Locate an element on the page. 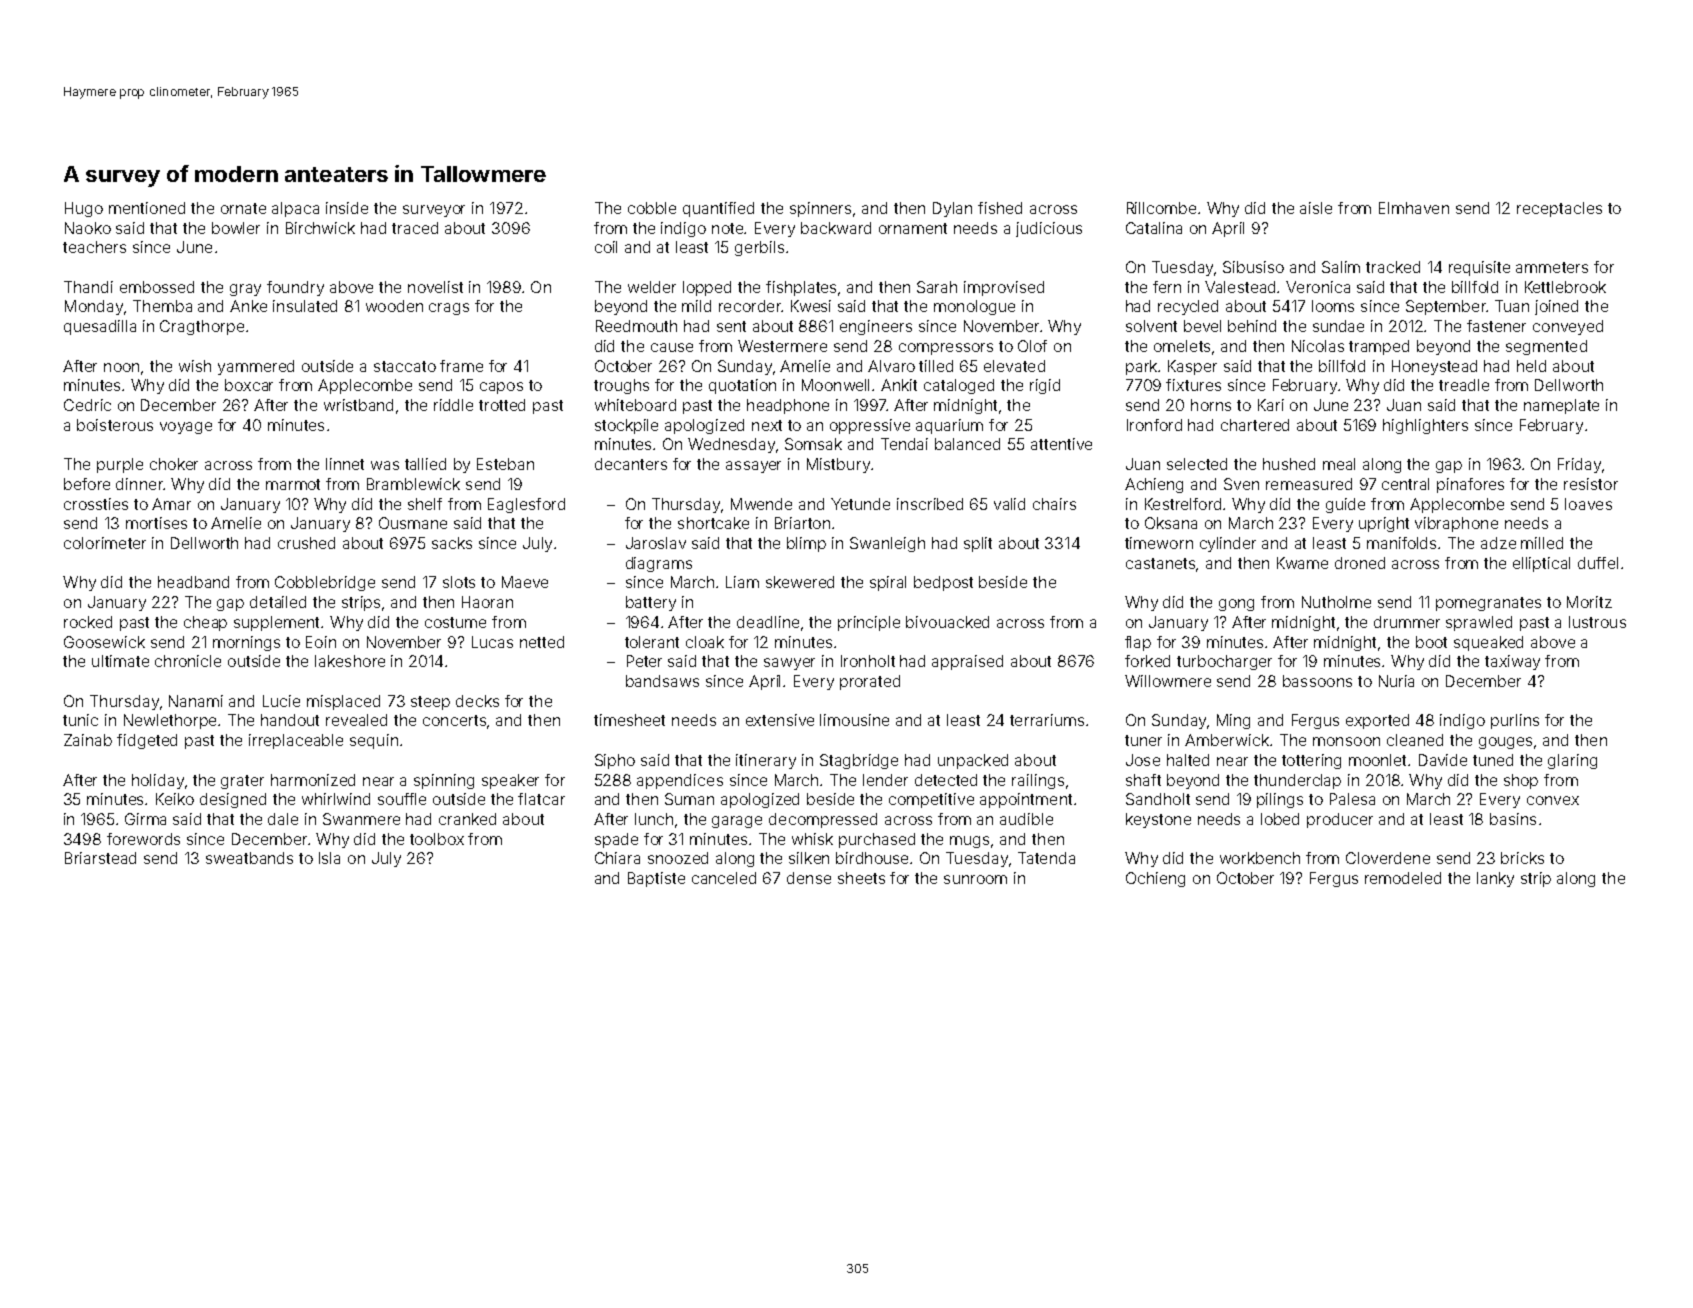 This document has width=1693, height=1308. extensive is located at coordinates (780, 720).
